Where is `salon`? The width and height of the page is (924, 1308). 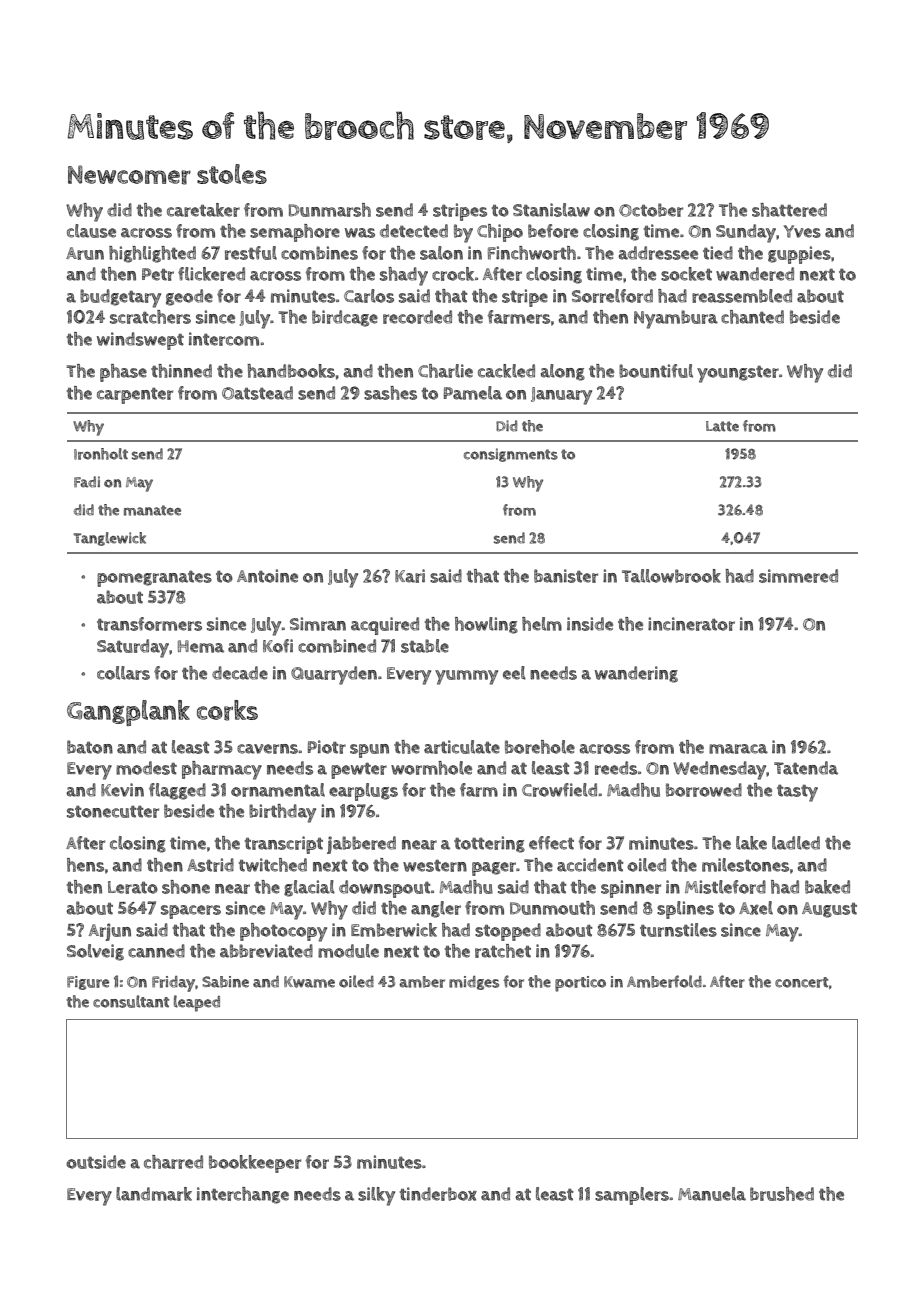 salon is located at coordinates (441, 253).
